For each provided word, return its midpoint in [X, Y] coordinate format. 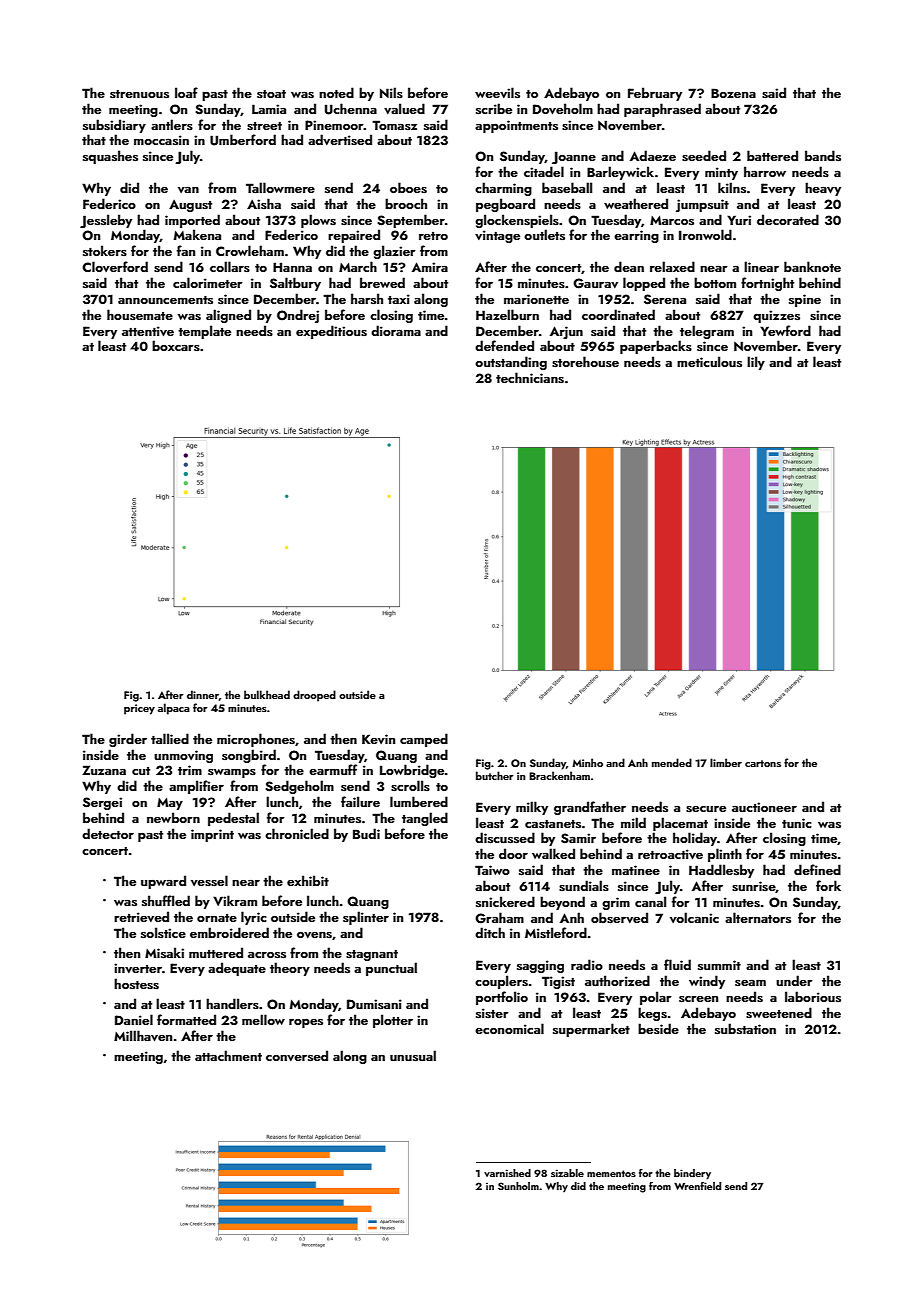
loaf [186, 92]
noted [336, 92]
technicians [530, 378]
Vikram [235, 900]
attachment [228, 1055]
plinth [725, 855]
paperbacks [656, 347]
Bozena [733, 93]
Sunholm [518, 1186]
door [513, 853]
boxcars [176, 345]
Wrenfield [697, 1186]
